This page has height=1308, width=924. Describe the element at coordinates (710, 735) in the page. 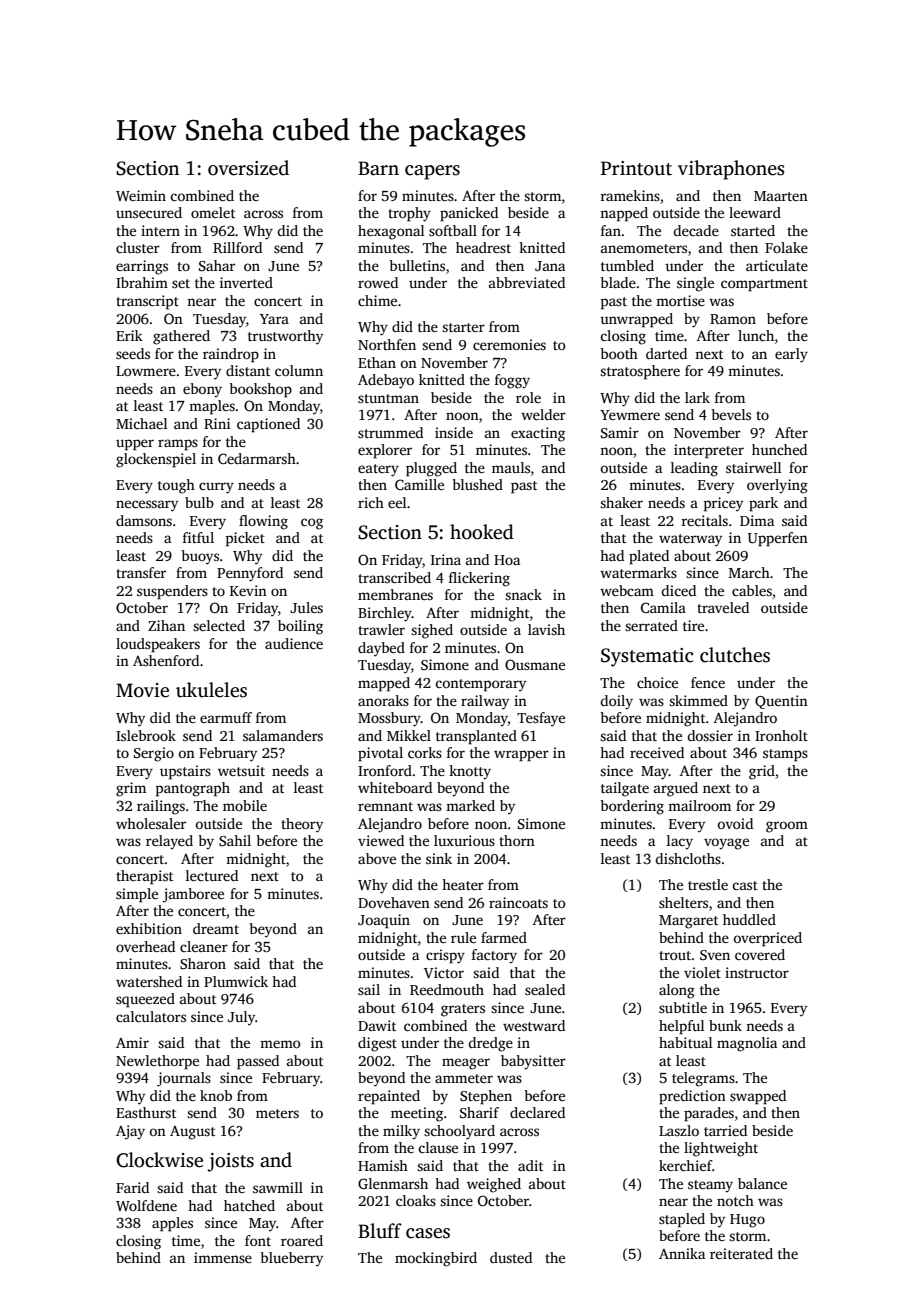

I see `dossier` at that location.
